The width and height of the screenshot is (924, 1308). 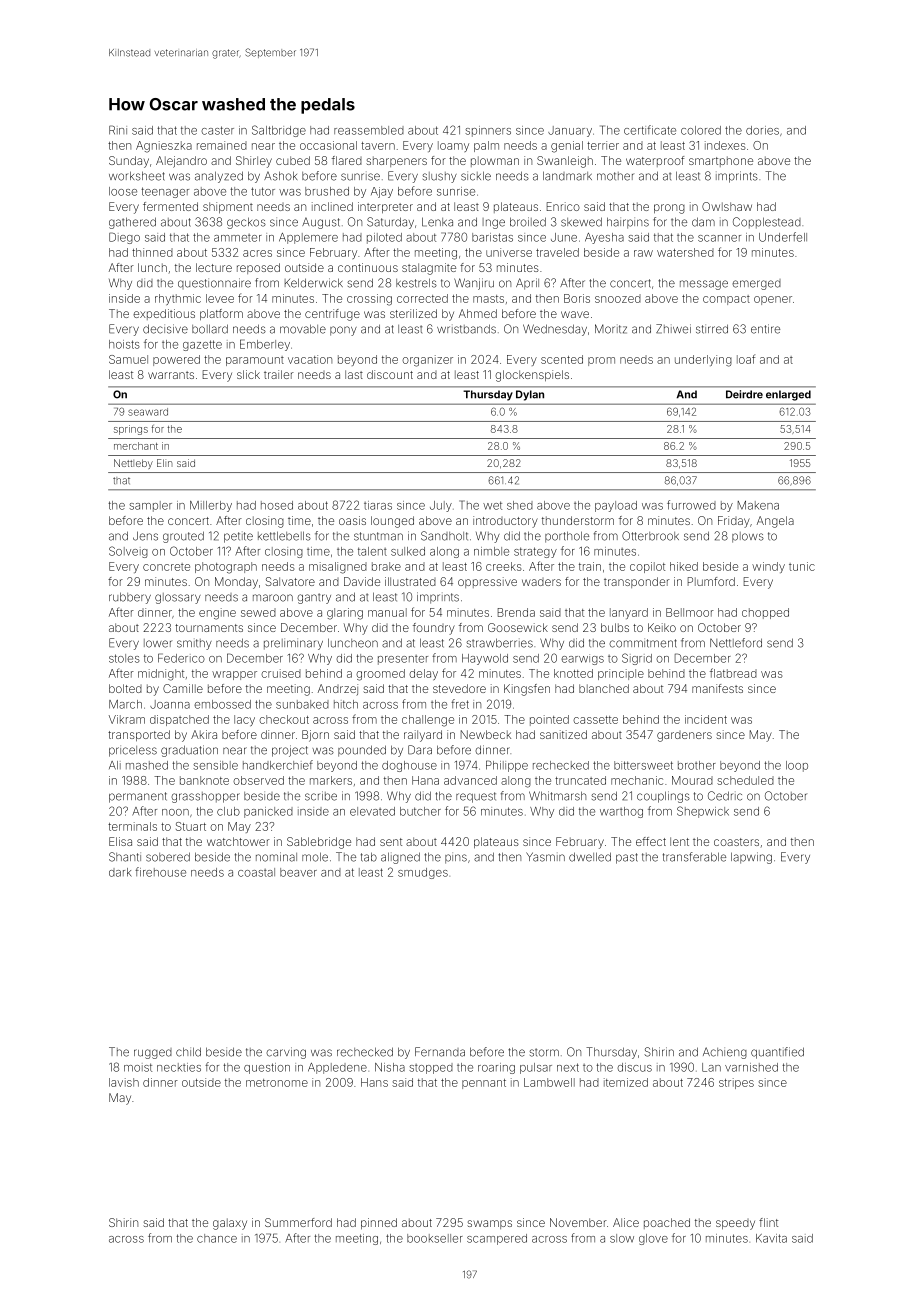 What do you see at coordinates (570, 131) in the screenshot?
I see `January` at bounding box center [570, 131].
